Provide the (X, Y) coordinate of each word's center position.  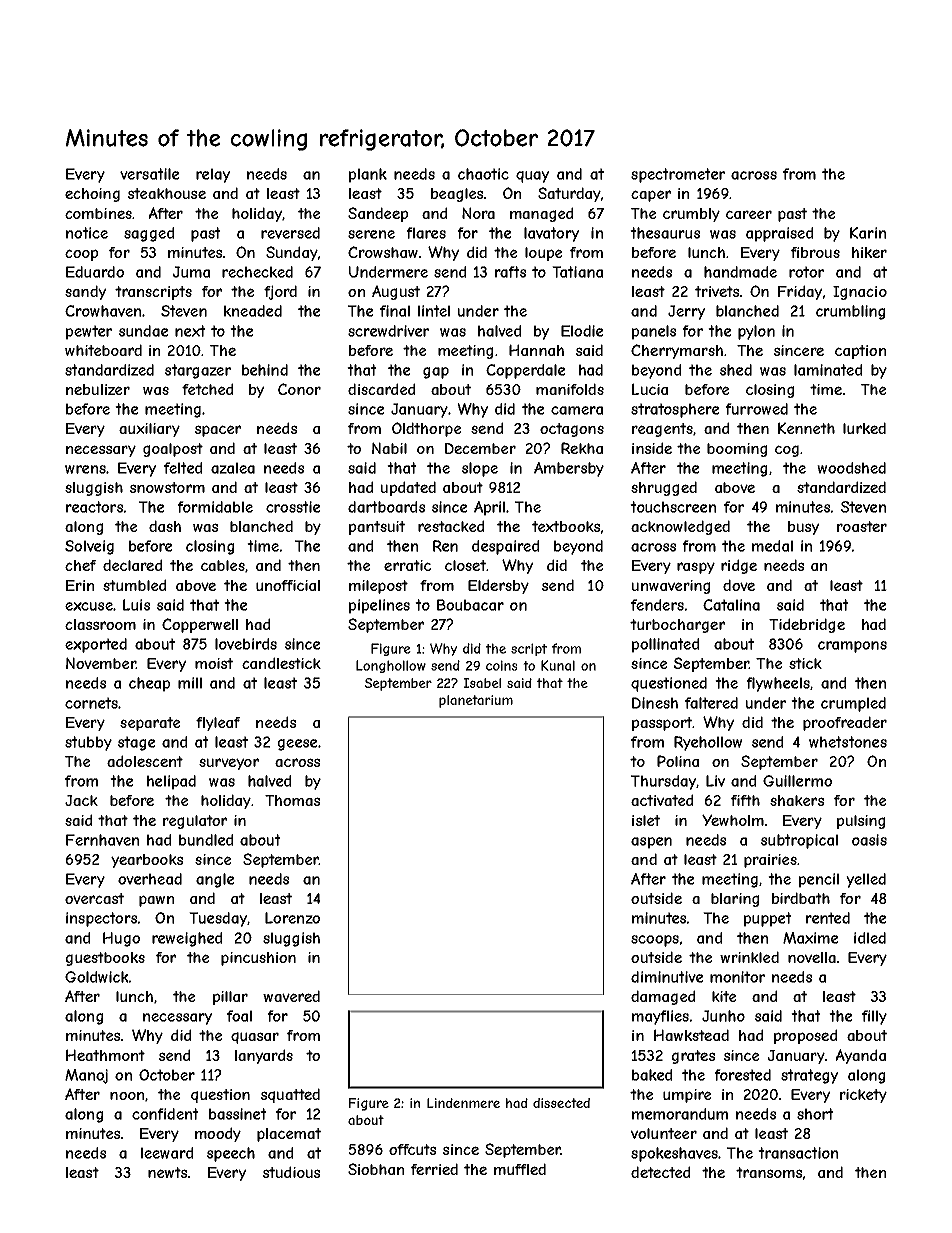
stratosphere (675, 410)
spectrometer (678, 175)
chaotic (483, 174)
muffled (520, 1169)
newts (167, 1172)
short (815, 1114)
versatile (150, 174)
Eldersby (498, 586)
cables (223, 565)
